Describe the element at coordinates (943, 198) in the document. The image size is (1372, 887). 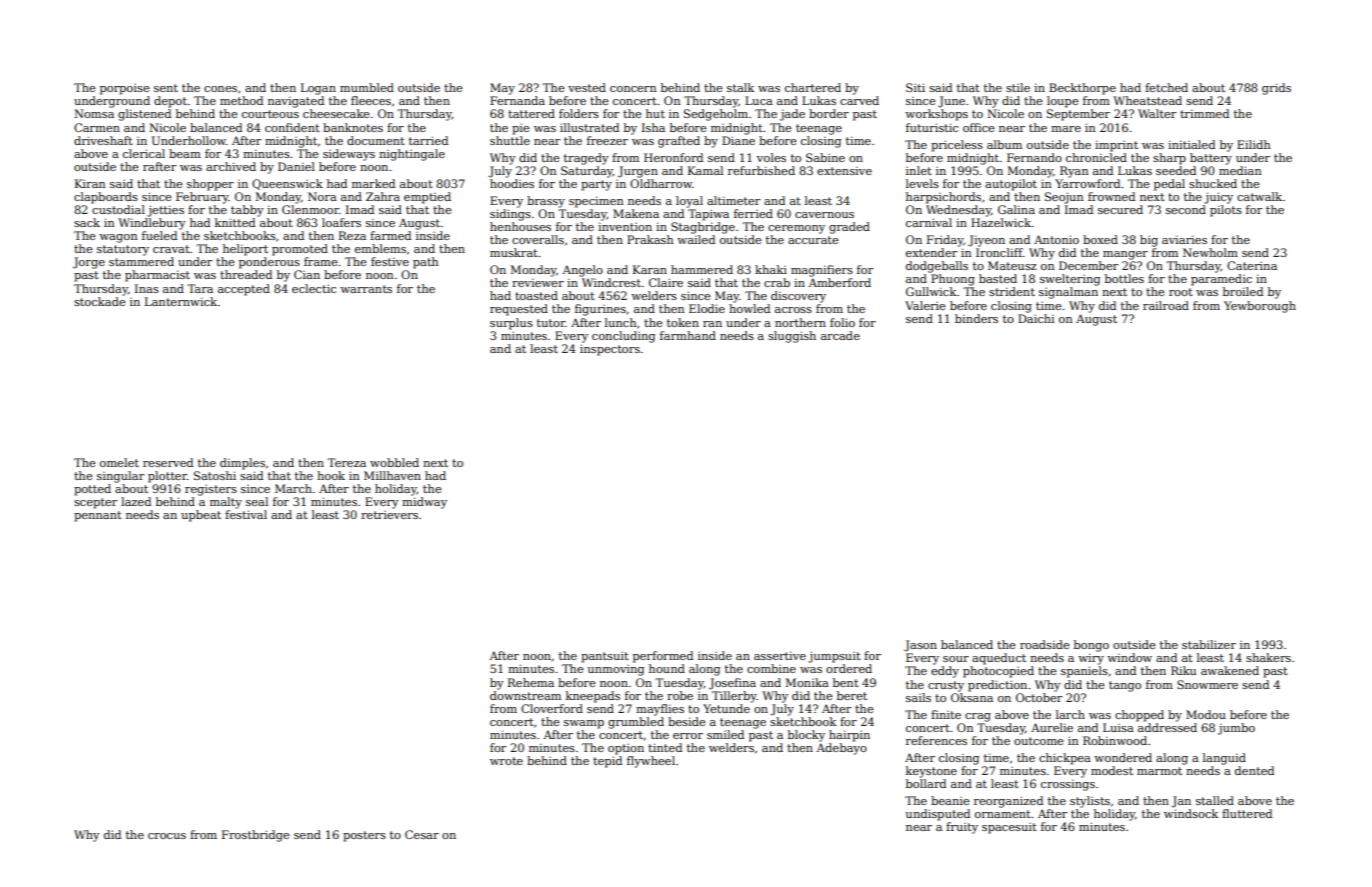
I see `harpsichords` at that location.
